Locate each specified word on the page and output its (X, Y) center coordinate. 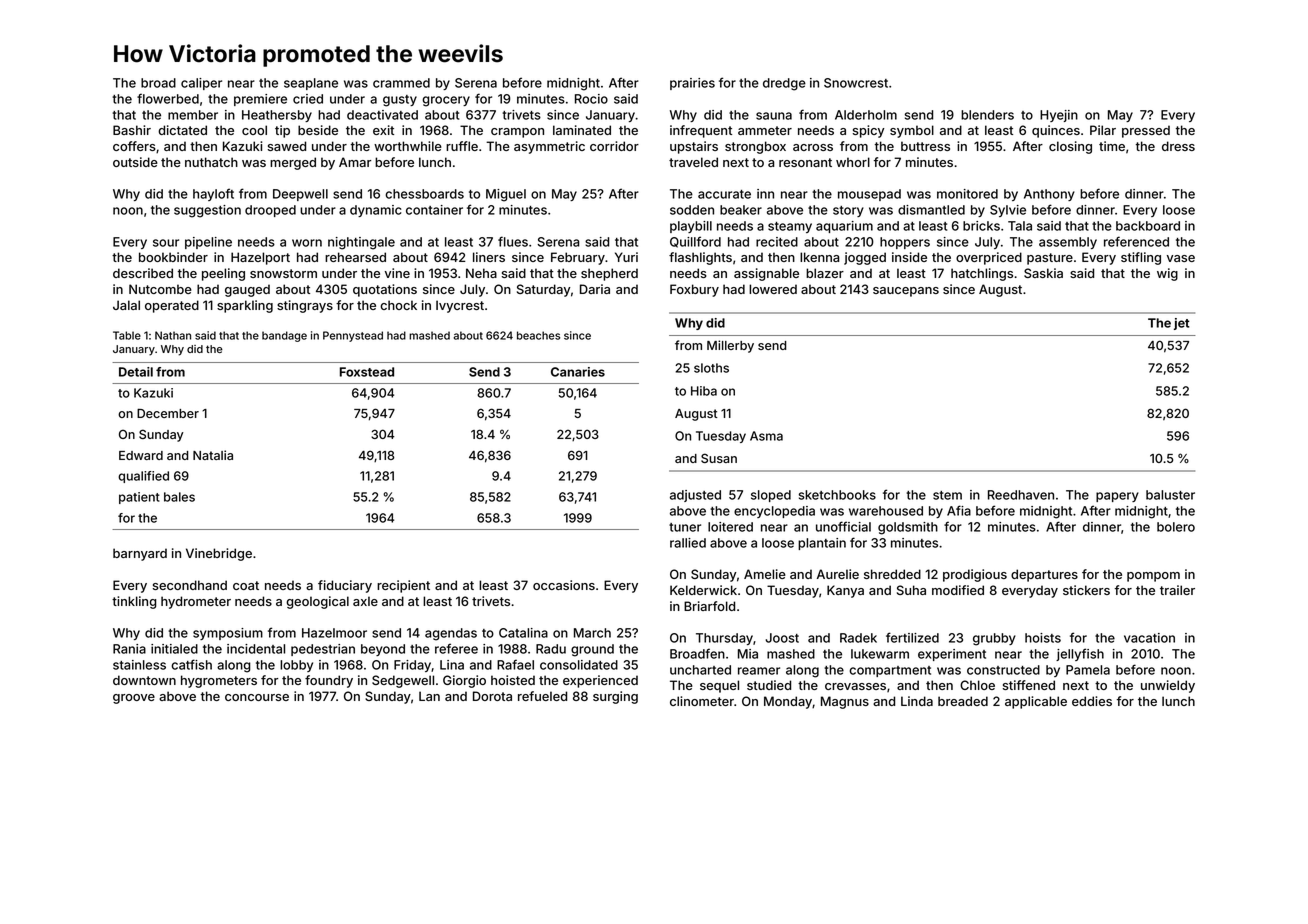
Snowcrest (856, 83)
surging (615, 697)
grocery (446, 101)
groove (134, 699)
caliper (201, 84)
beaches (538, 335)
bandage (284, 336)
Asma (766, 436)
